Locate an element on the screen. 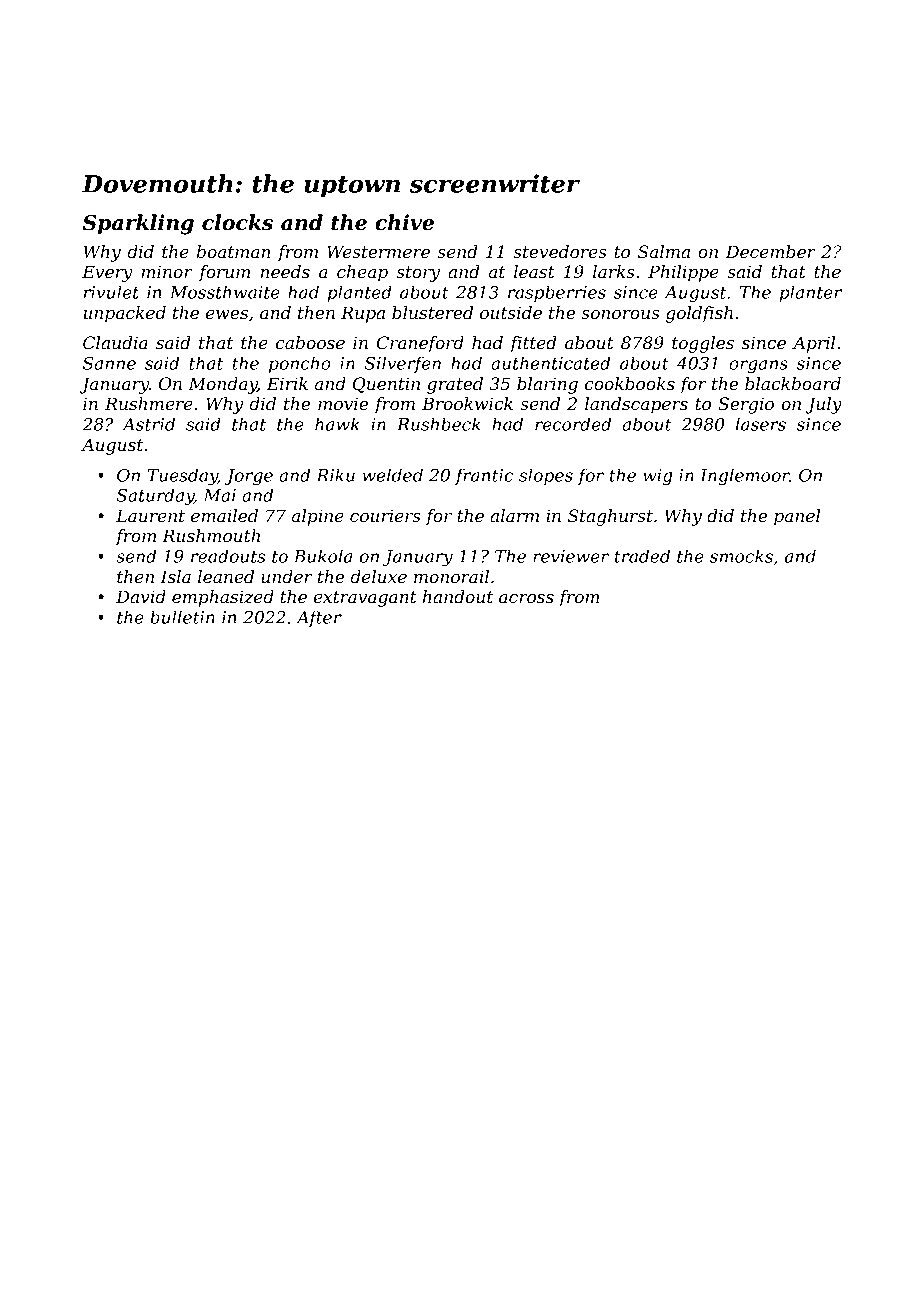 The image size is (924, 1311). Sparkling is located at coordinates (138, 224).
